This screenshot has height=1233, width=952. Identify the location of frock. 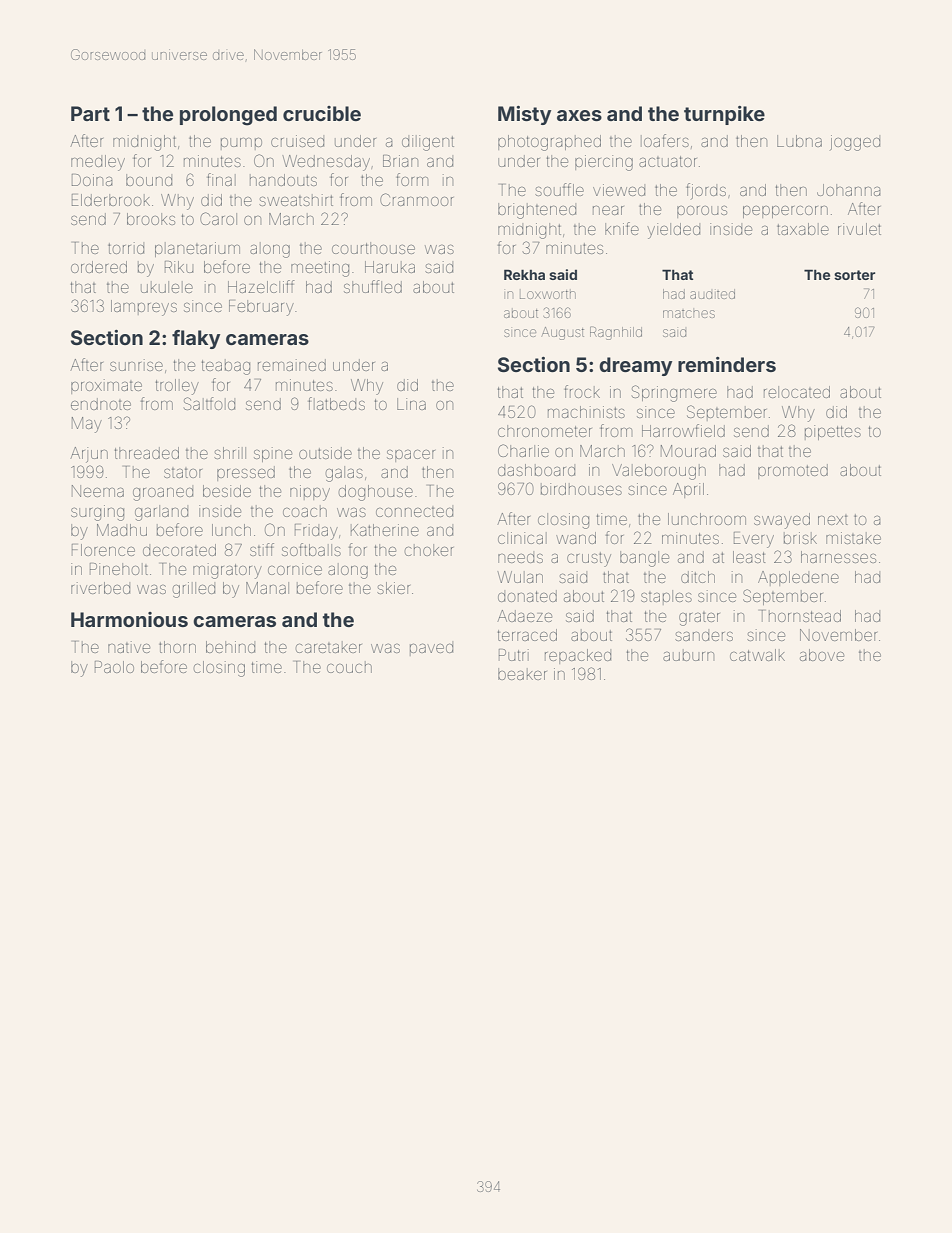
(582, 391).
